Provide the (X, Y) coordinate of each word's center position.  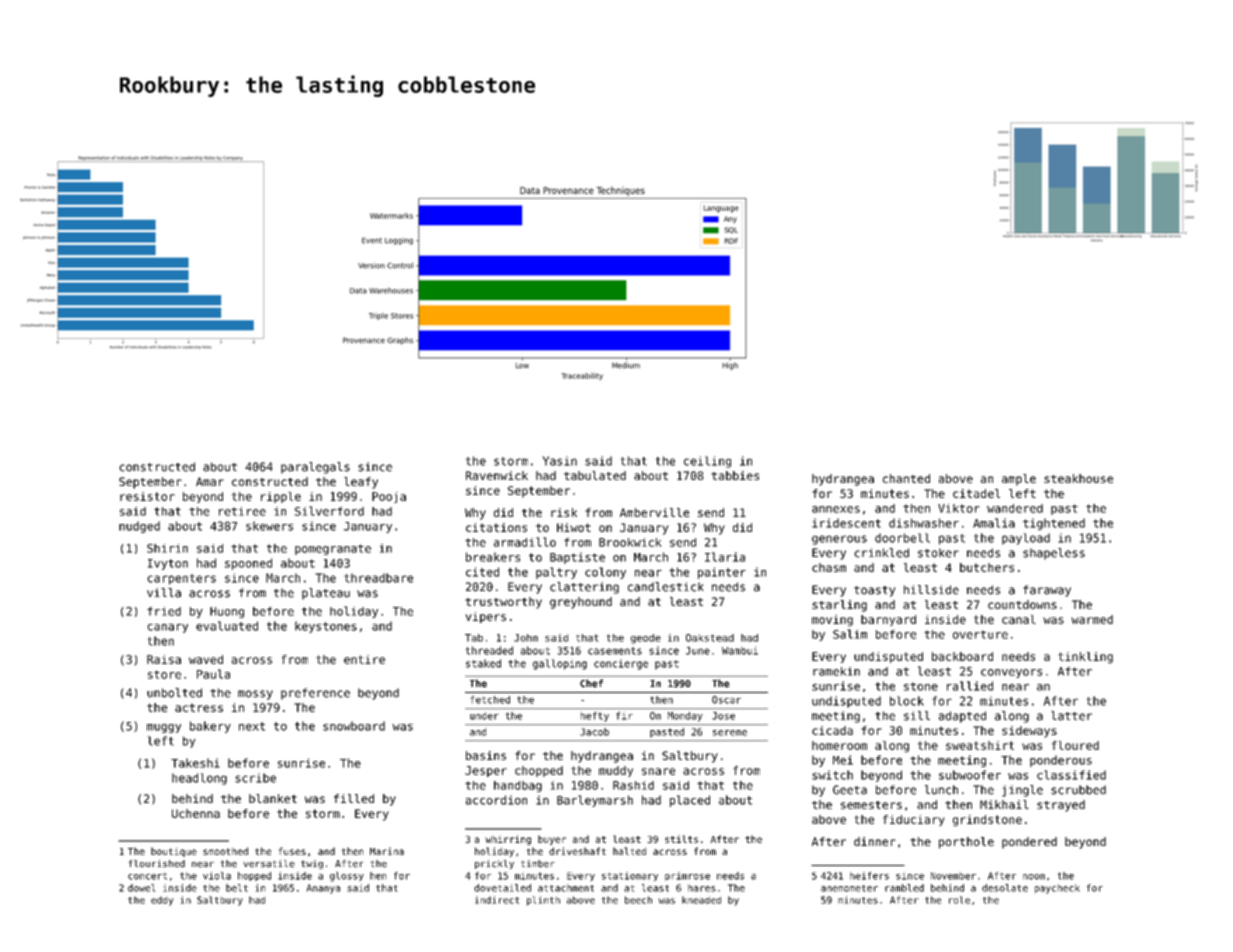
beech (638, 900)
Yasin (560, 461)
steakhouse (1078, 478)
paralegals (315, 468)
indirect (497, 900)
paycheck (1057, 889)
